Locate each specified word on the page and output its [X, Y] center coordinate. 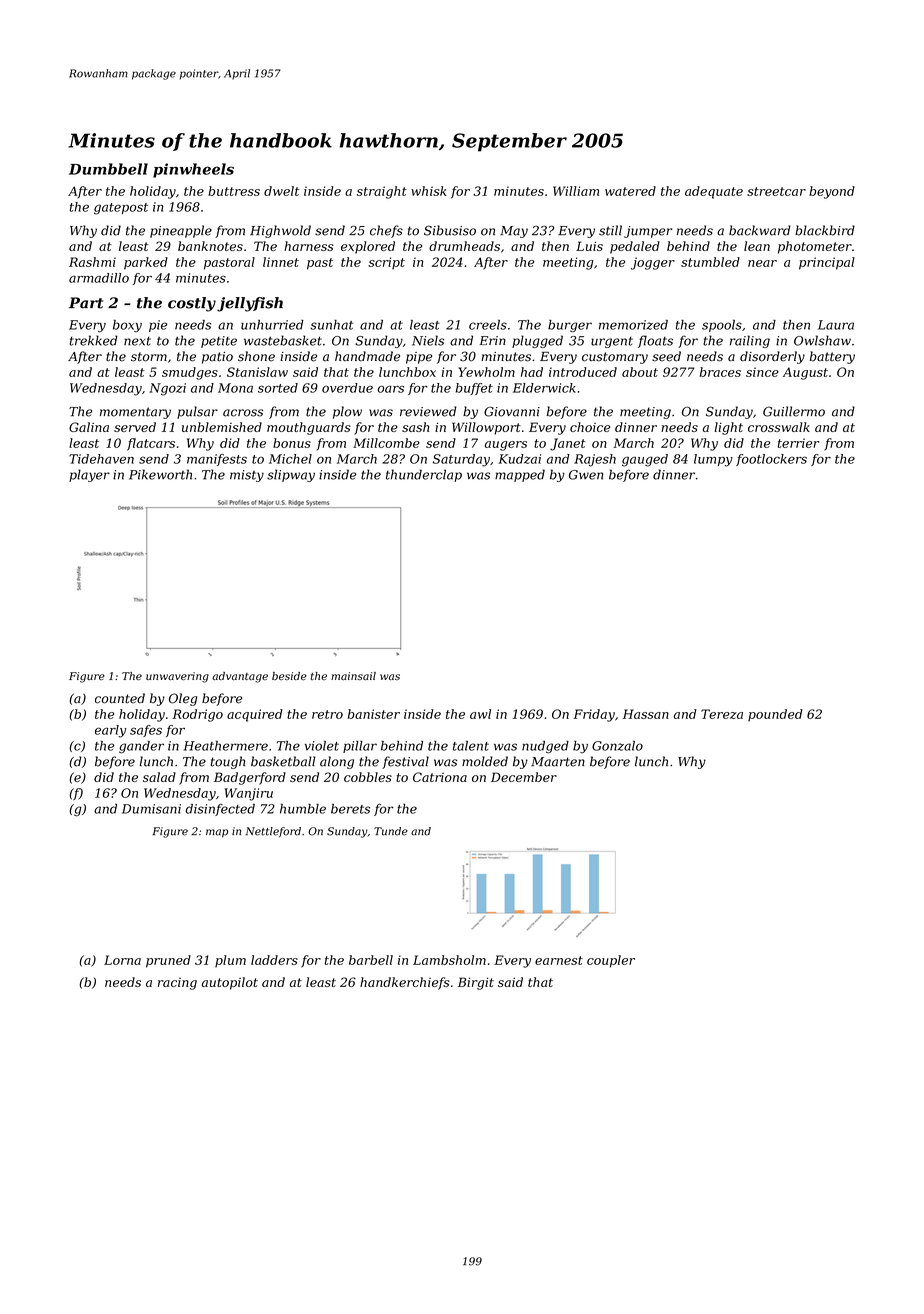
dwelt [281, 191]
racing [177, 984]
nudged [545, 747]
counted [120, 698]
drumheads [464, 246]
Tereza [722, 714]
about [640, 372]
